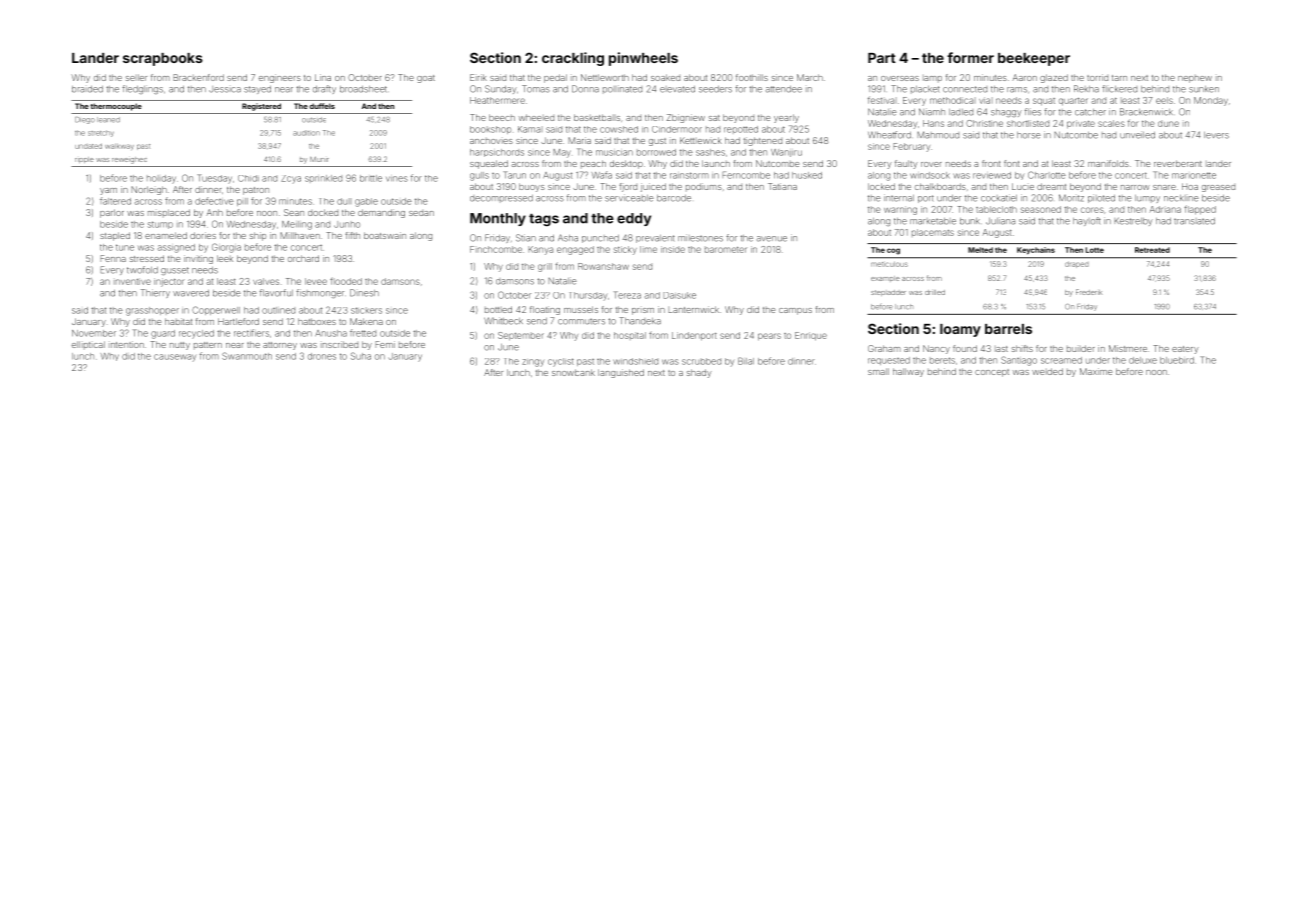 The image size is (1308, 924). I want to click on Maxime, so click(1096, 371).
